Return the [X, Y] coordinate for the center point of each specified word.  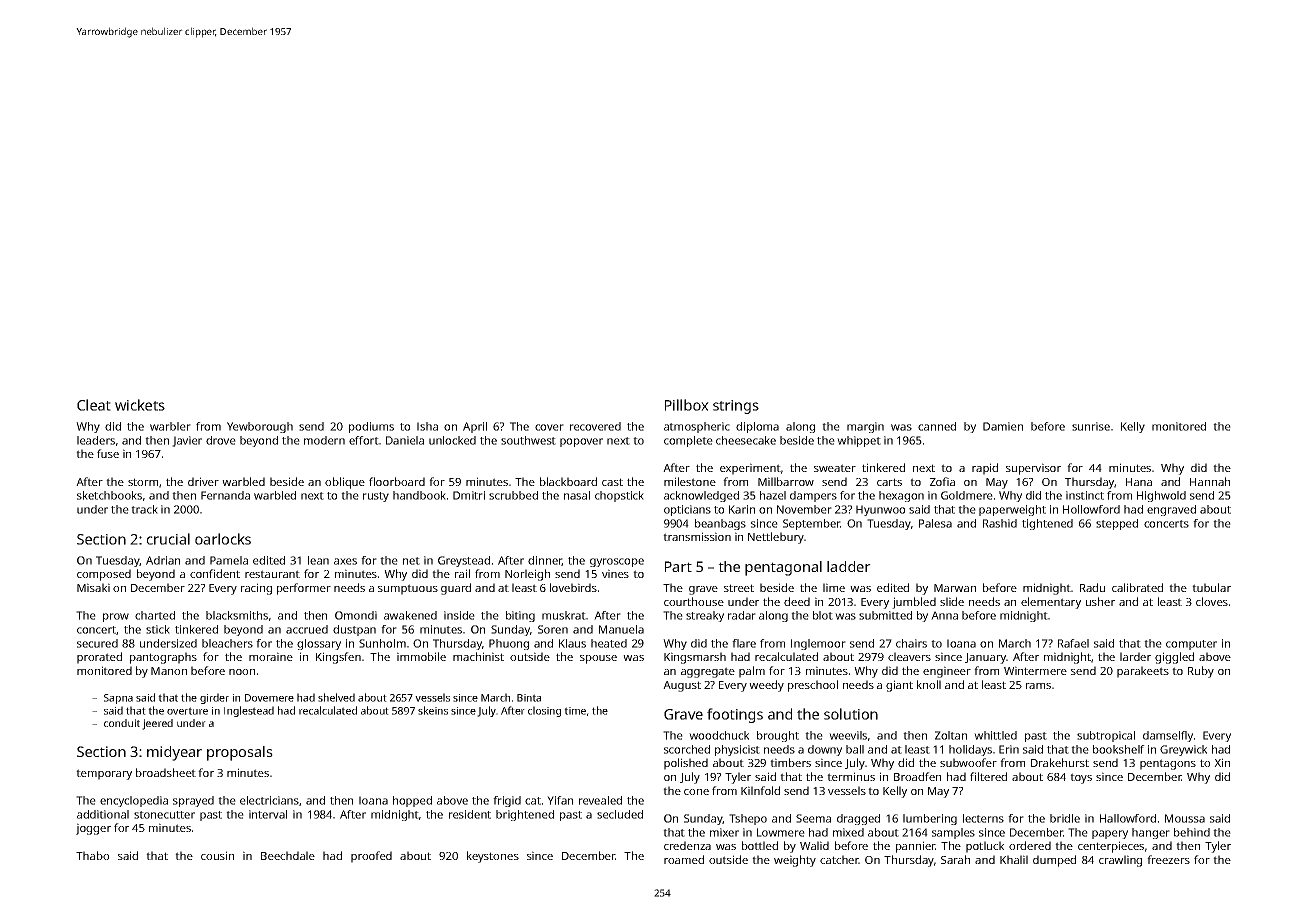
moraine [271, 656]
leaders [96, 440]
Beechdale [288, 855]
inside [459, 615]
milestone [690, 481]
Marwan [955, 588]
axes [345, 561]
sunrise [1091, 426]
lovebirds [573, 587]
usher [1100, 601]
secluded [620, 814]
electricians [269, 800]
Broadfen [917, 776]
